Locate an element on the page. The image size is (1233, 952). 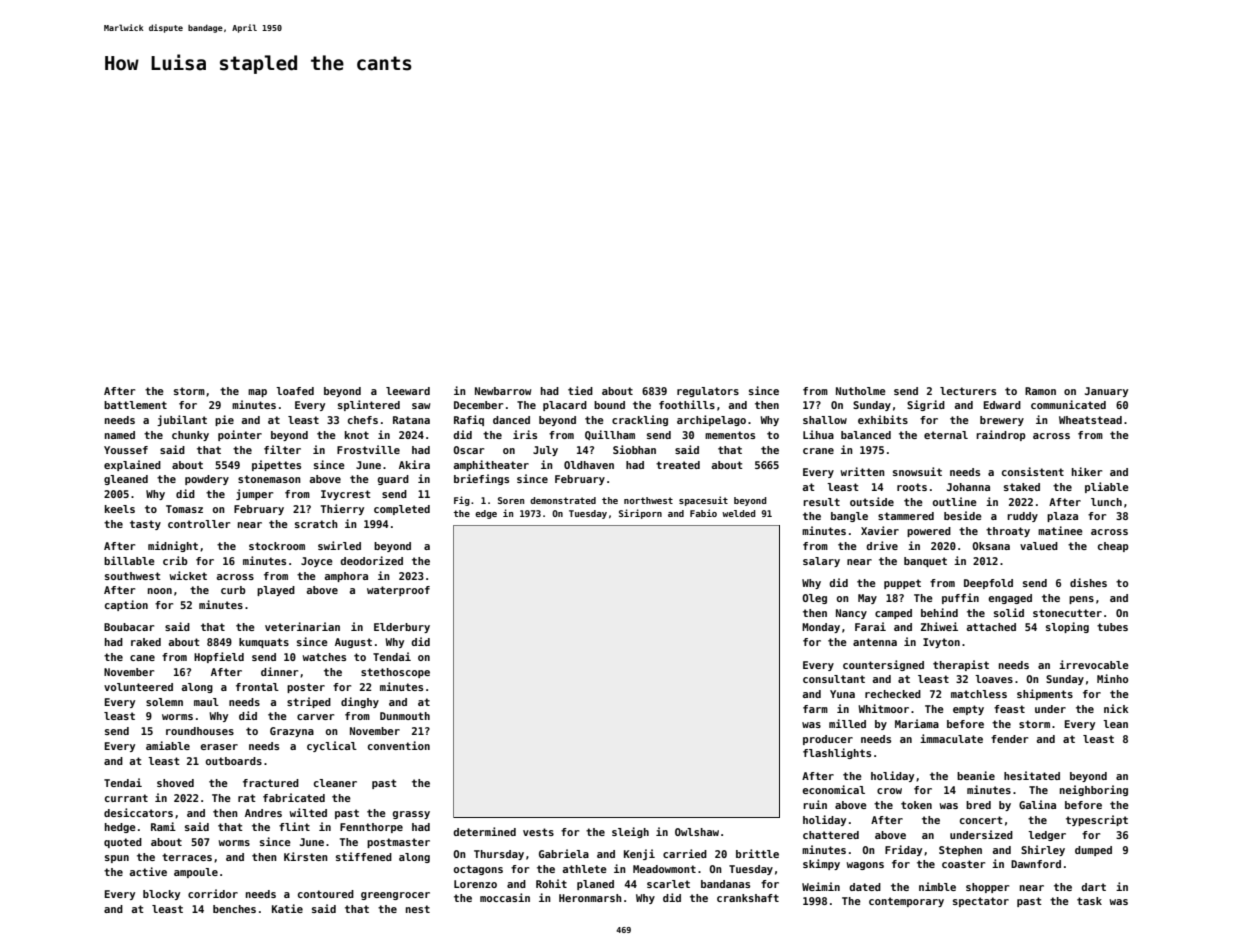
lecturers is located at coordinates (968, 391).
